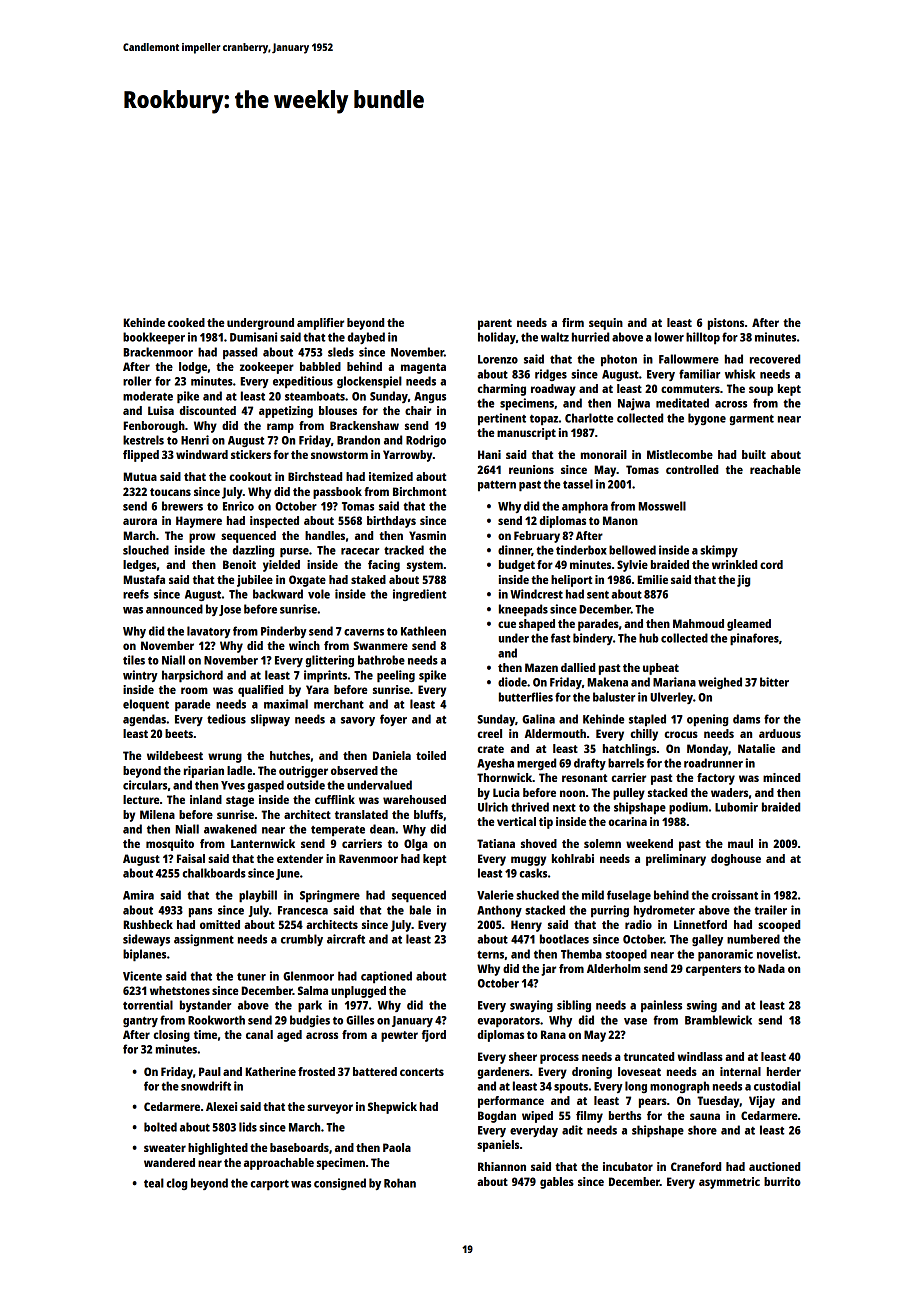 Image resolution: width=924 pixels, height=1308 pixels. Describe the element at coordinates (593, 639) in the image. I see `bindery` at that location.
